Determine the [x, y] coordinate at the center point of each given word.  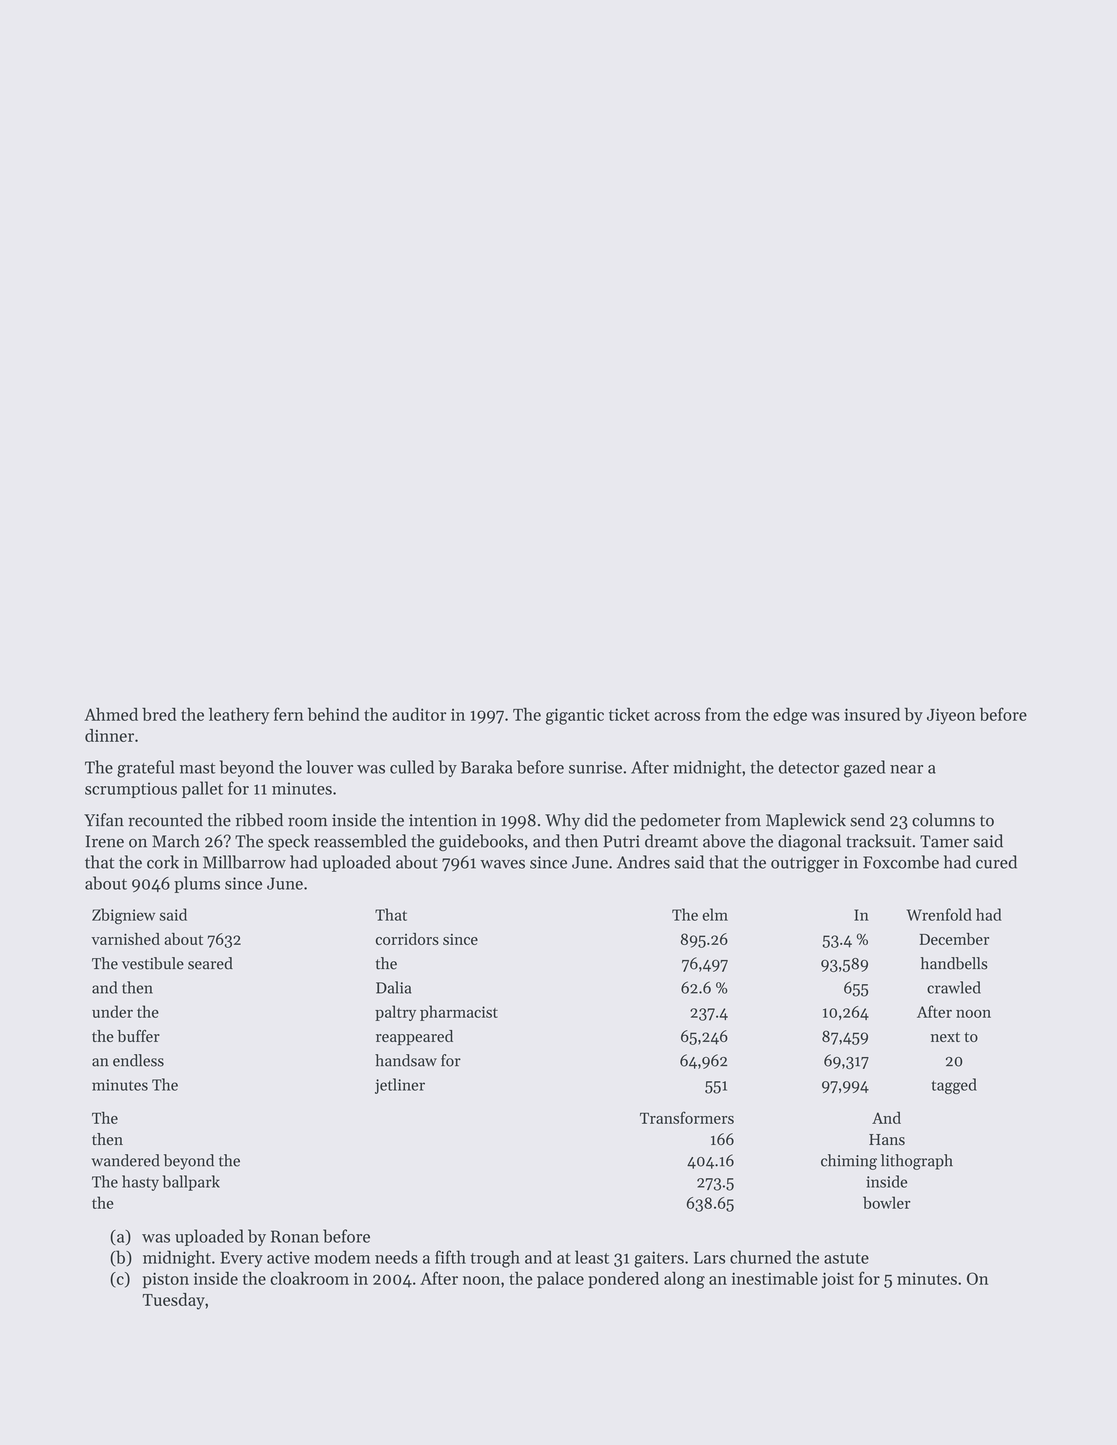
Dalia [393, 987]
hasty [140, 1183]
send [867, 820]
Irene [105, 841]
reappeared [414, 1037]
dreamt [671, 841]
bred [159, 714]
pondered [623, 1279]
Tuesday [173, 1301]
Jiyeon [951, 716]
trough [495, 1259]
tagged [954, 1086]
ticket [629, 714]
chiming [849, 1162]
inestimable [775, 1278]
